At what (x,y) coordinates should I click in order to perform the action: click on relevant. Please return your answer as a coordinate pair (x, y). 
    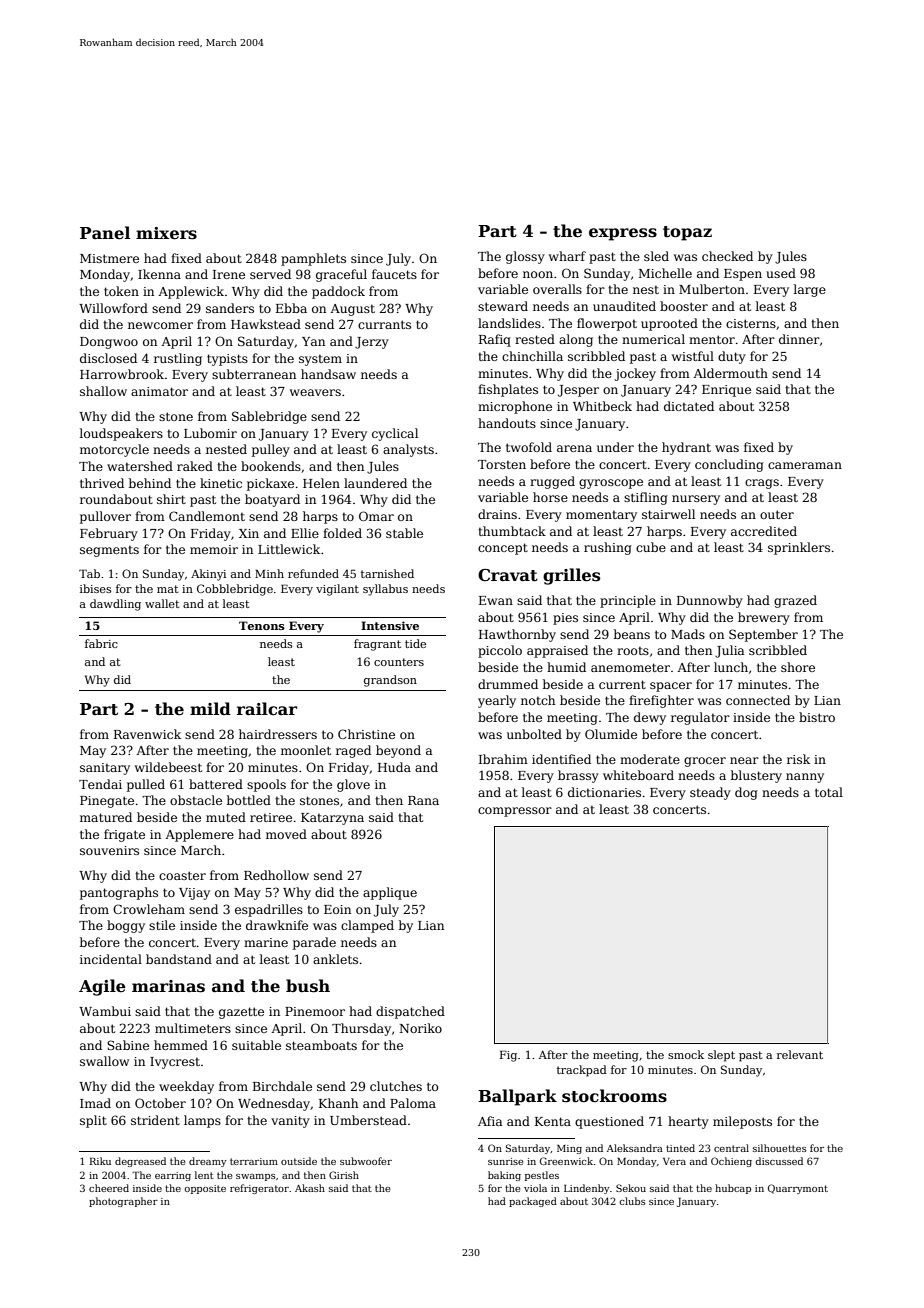
    Looking at the image, I should click on (800, 1054).
